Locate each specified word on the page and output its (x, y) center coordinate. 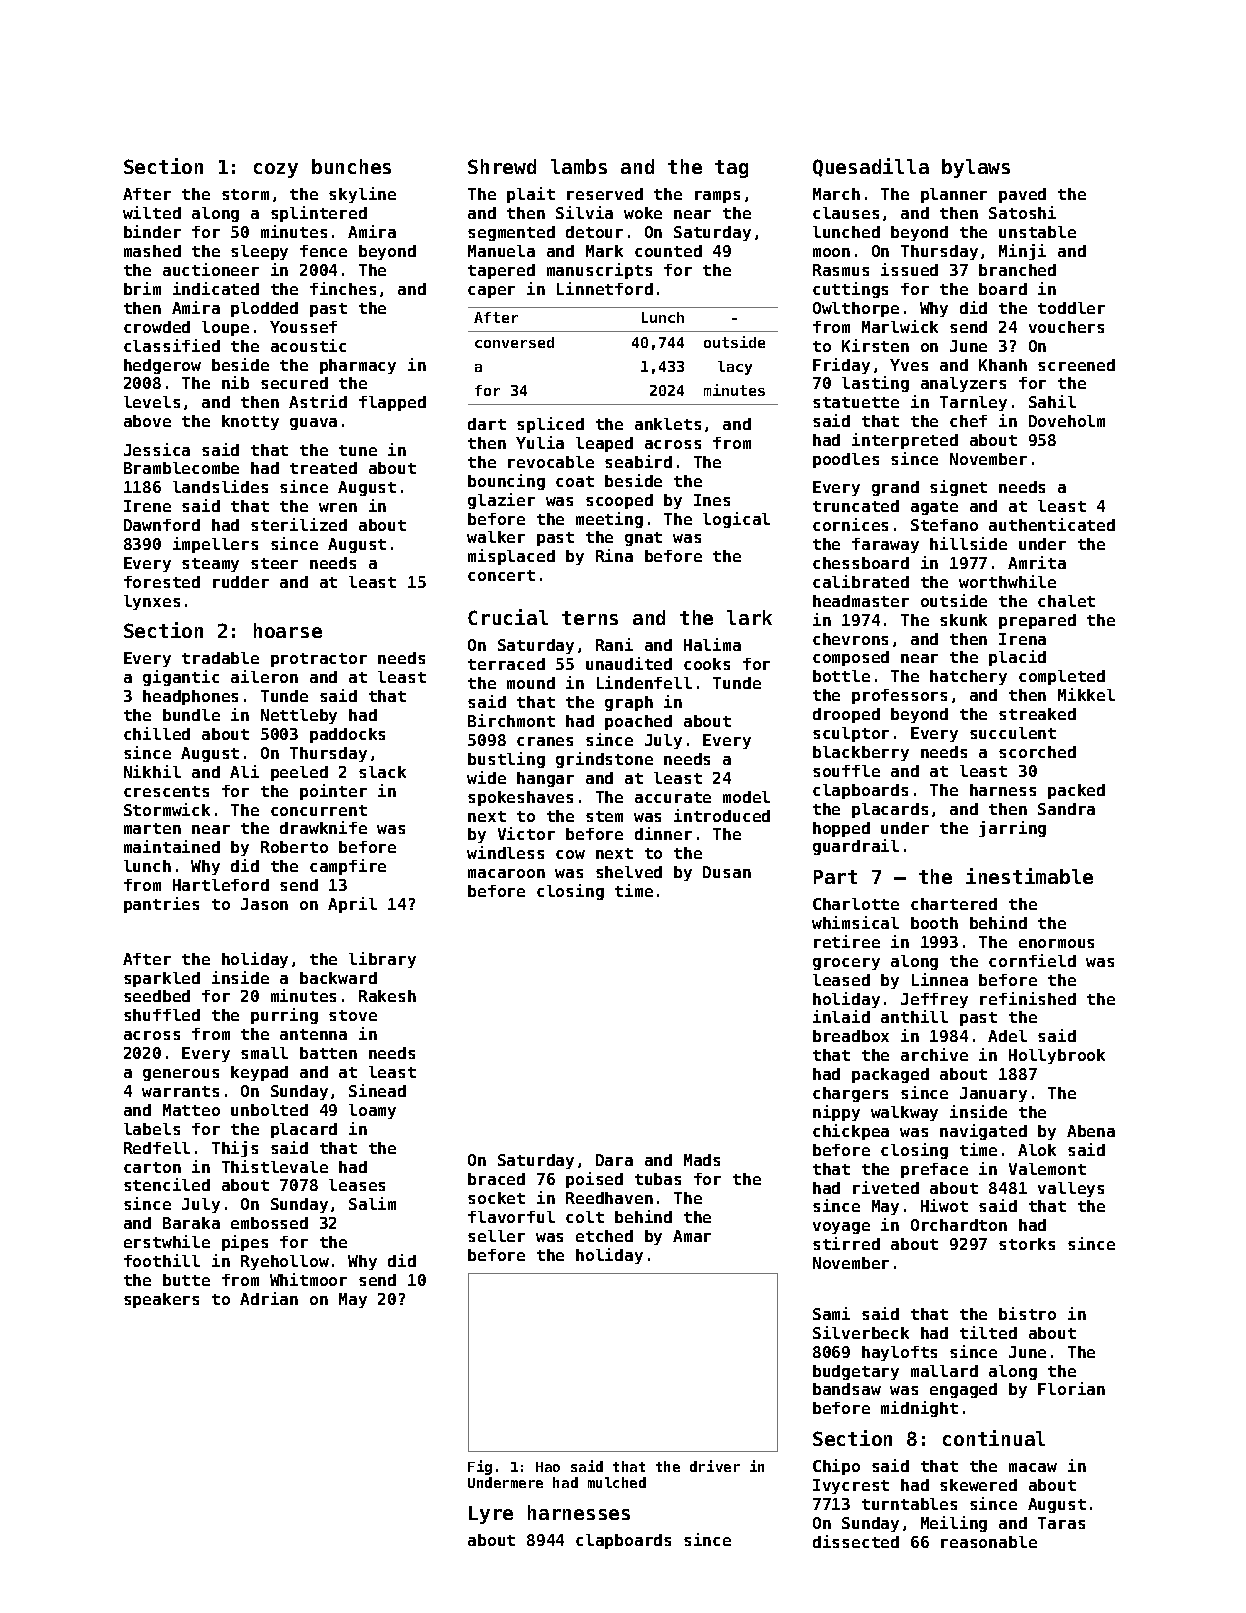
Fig (480, 1467)
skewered (978, 1485)
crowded (157, 327)
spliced (550, 425)
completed (1062, 677)
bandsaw (847, 1389)
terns (590, 618)
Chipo (836, 1467)
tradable (220, 658)
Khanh (1003, 365)
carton (152, 1167)
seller (496, 1236)
